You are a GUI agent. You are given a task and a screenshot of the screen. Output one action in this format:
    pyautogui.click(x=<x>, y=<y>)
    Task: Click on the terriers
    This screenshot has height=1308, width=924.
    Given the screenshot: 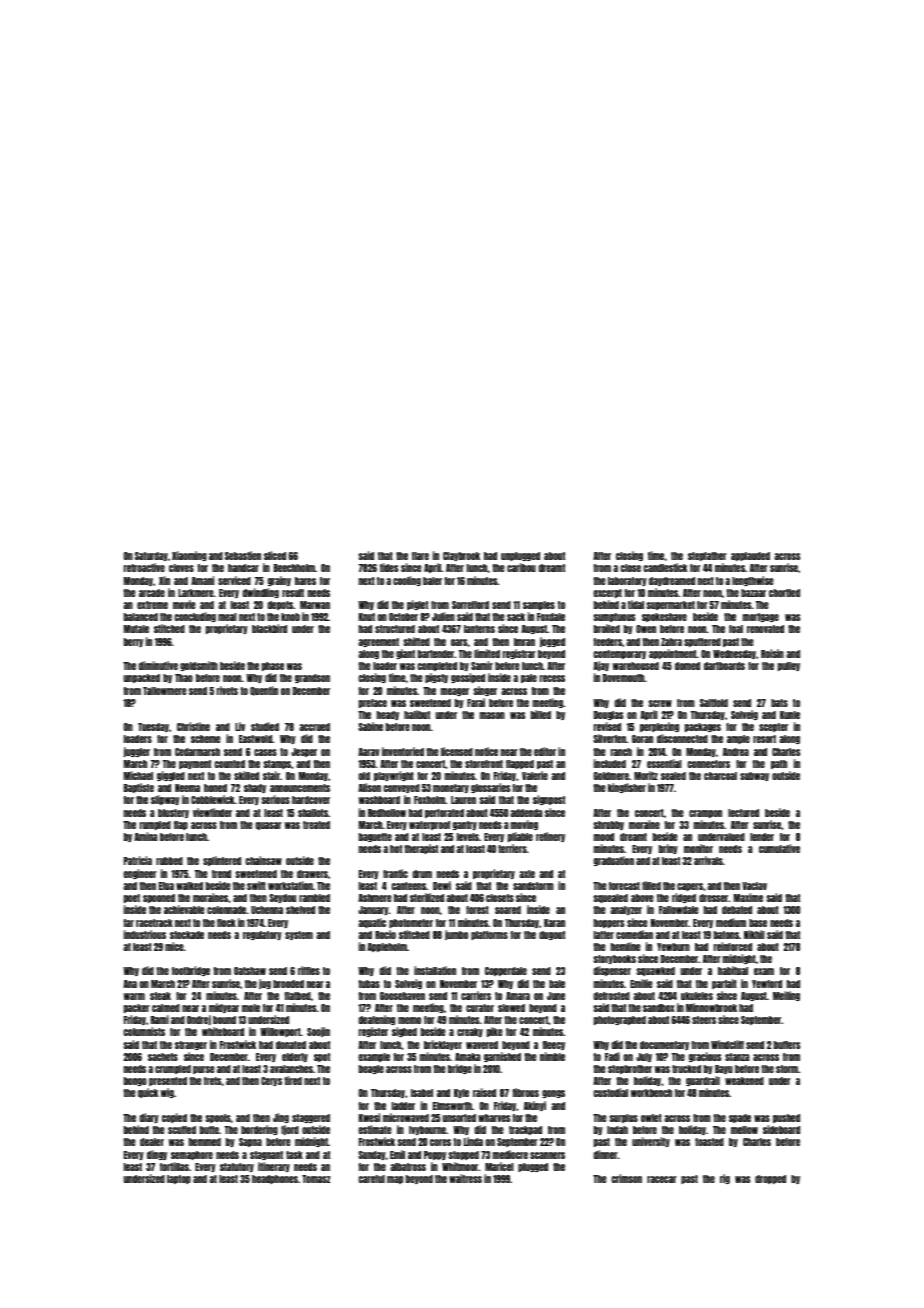 What is the action you would take?
    pyautogui.click(x=512, y=848)
